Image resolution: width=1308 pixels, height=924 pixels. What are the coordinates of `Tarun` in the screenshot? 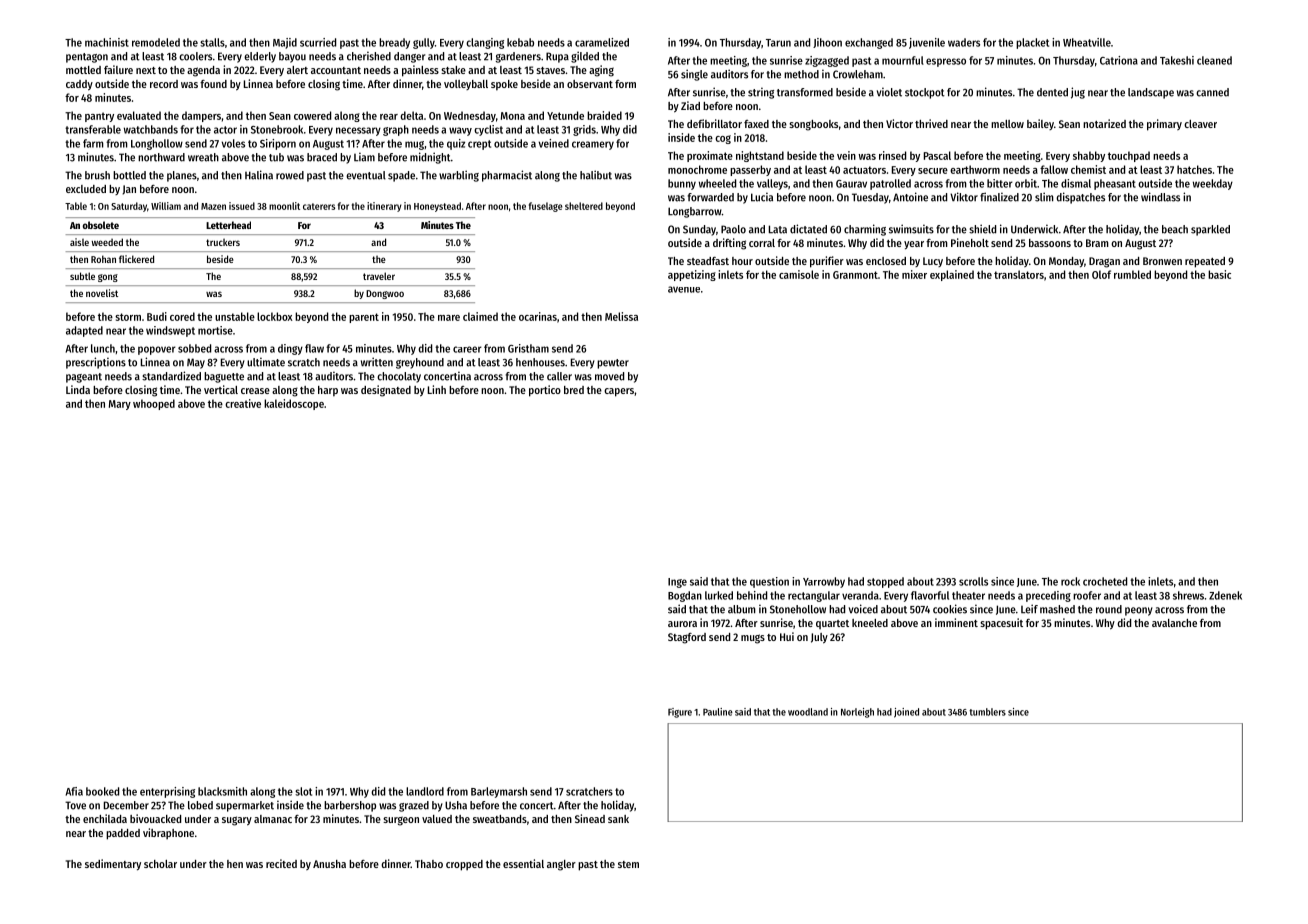 It's located at (778, 43).
